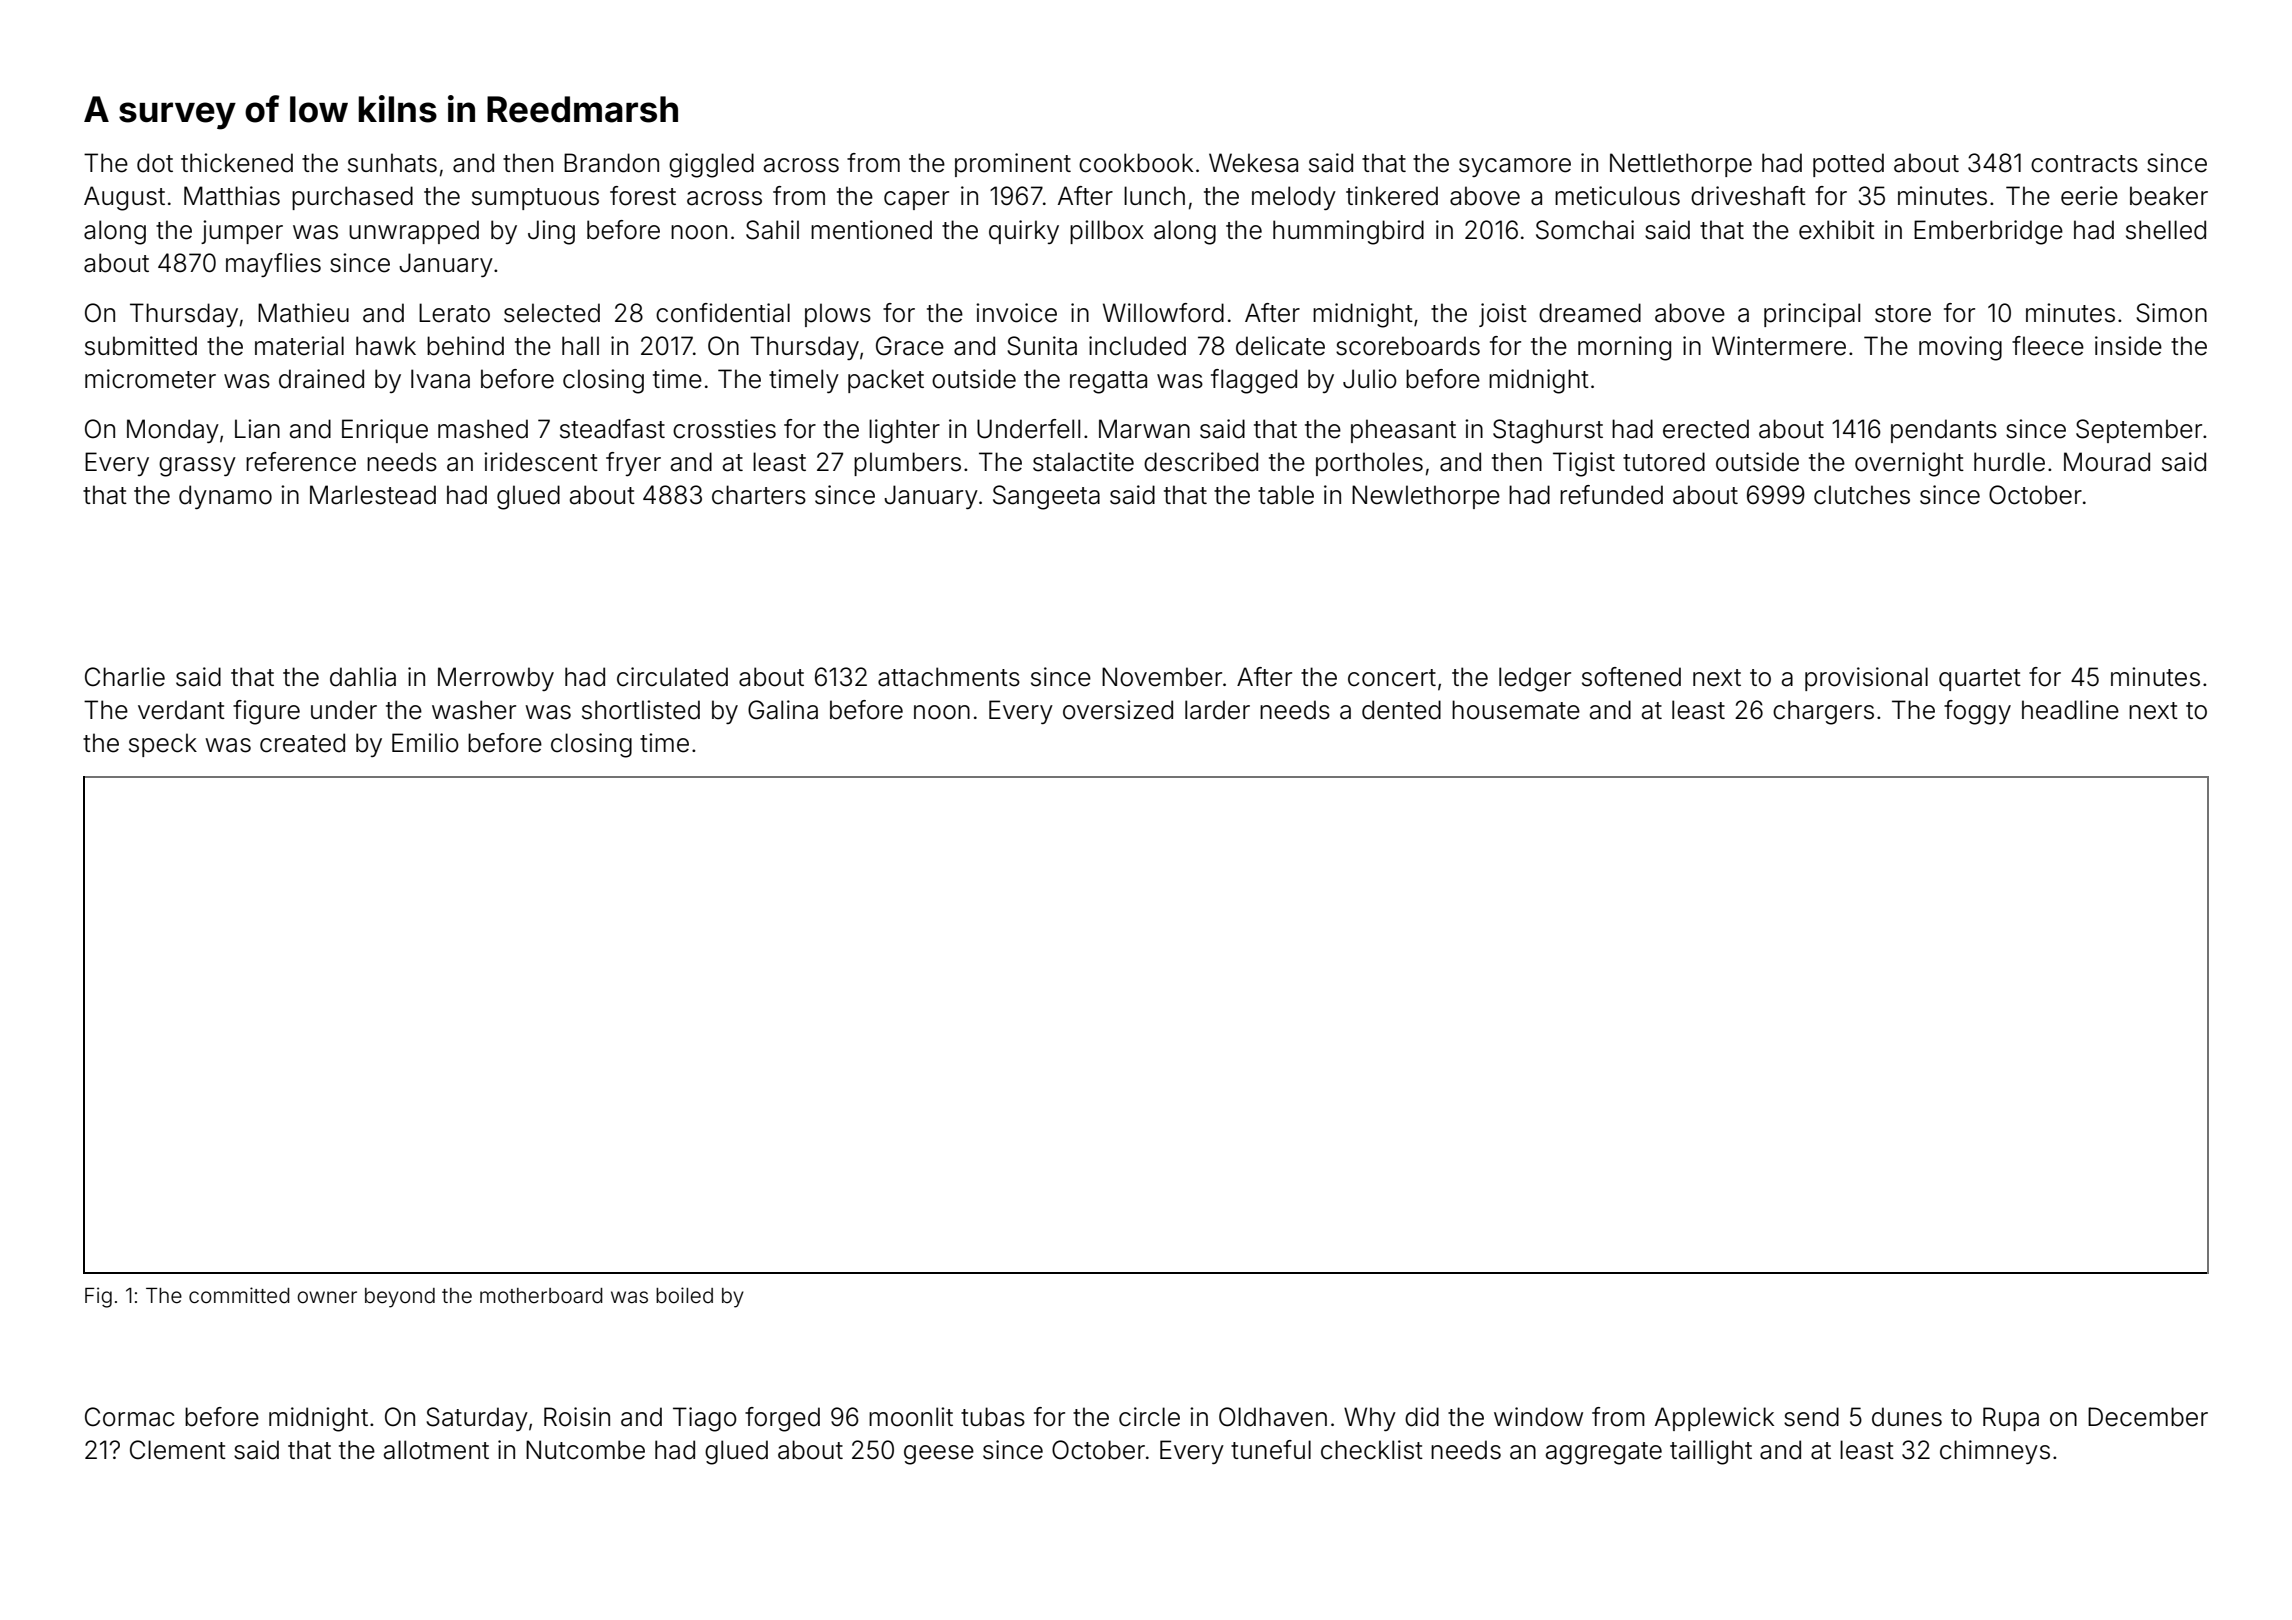 Image resolution: width=2292 pixels, height=1620 pixels. I want to click on Clement, so click(178, 1450).
